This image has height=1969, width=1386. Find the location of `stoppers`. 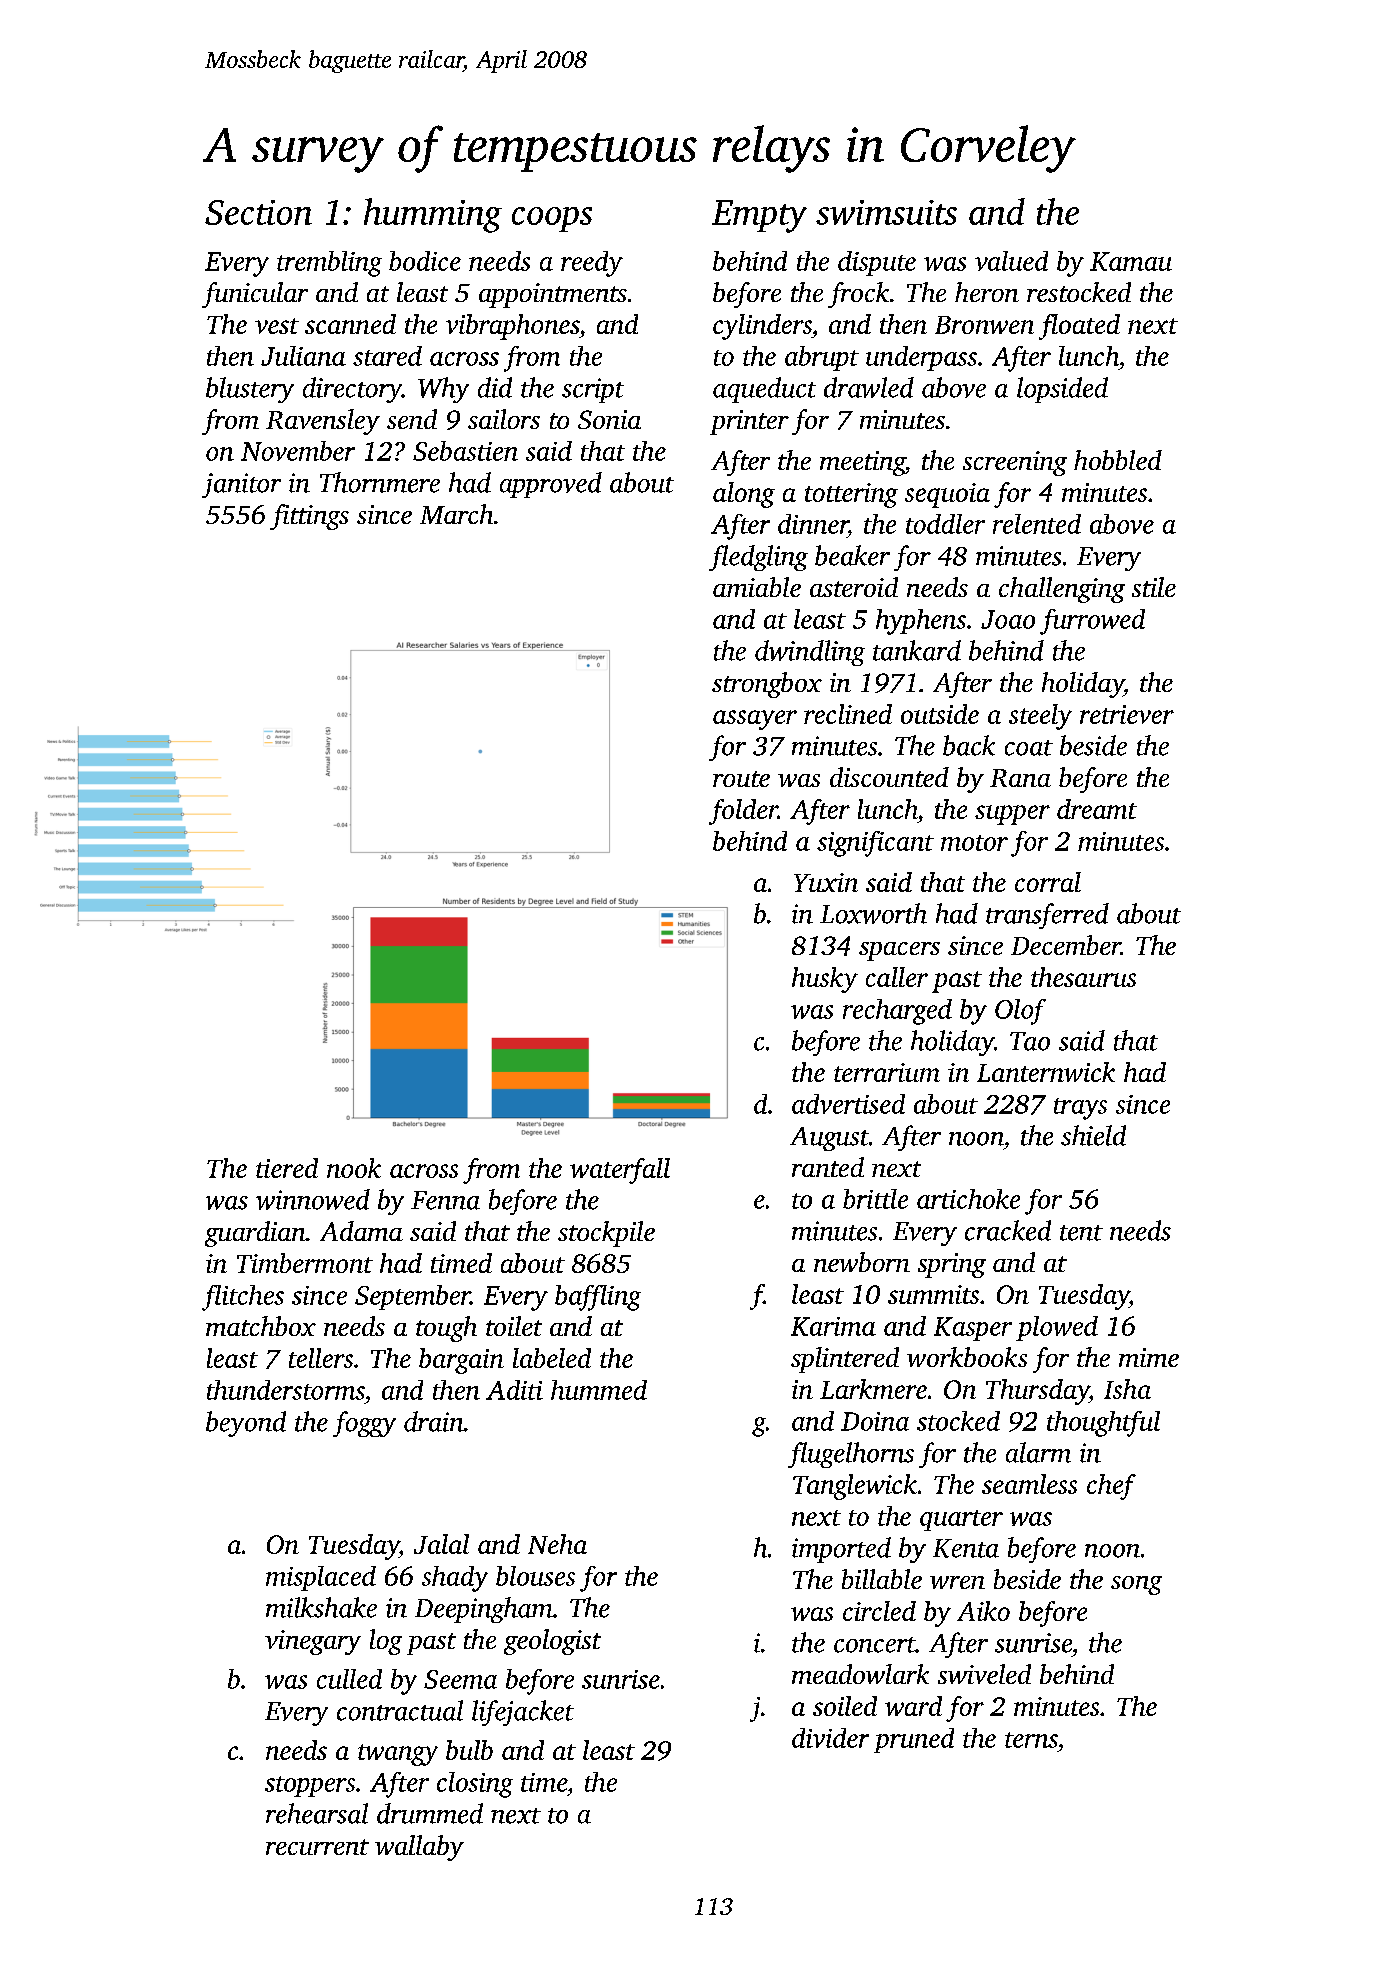

stoppers is located at coordinates (310, 1786).
